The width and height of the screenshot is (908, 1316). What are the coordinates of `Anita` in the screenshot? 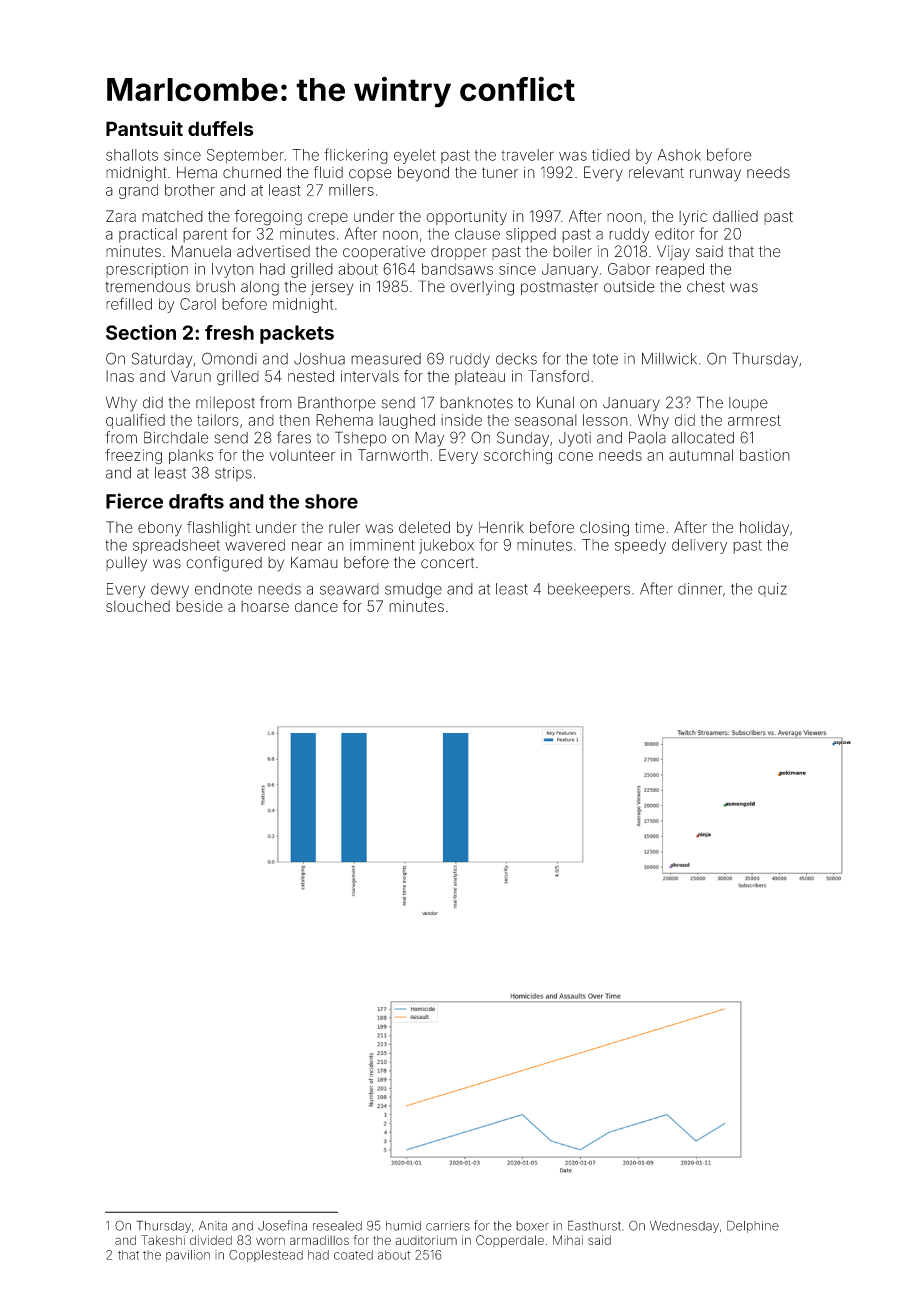 It's located at (213, 1226).
